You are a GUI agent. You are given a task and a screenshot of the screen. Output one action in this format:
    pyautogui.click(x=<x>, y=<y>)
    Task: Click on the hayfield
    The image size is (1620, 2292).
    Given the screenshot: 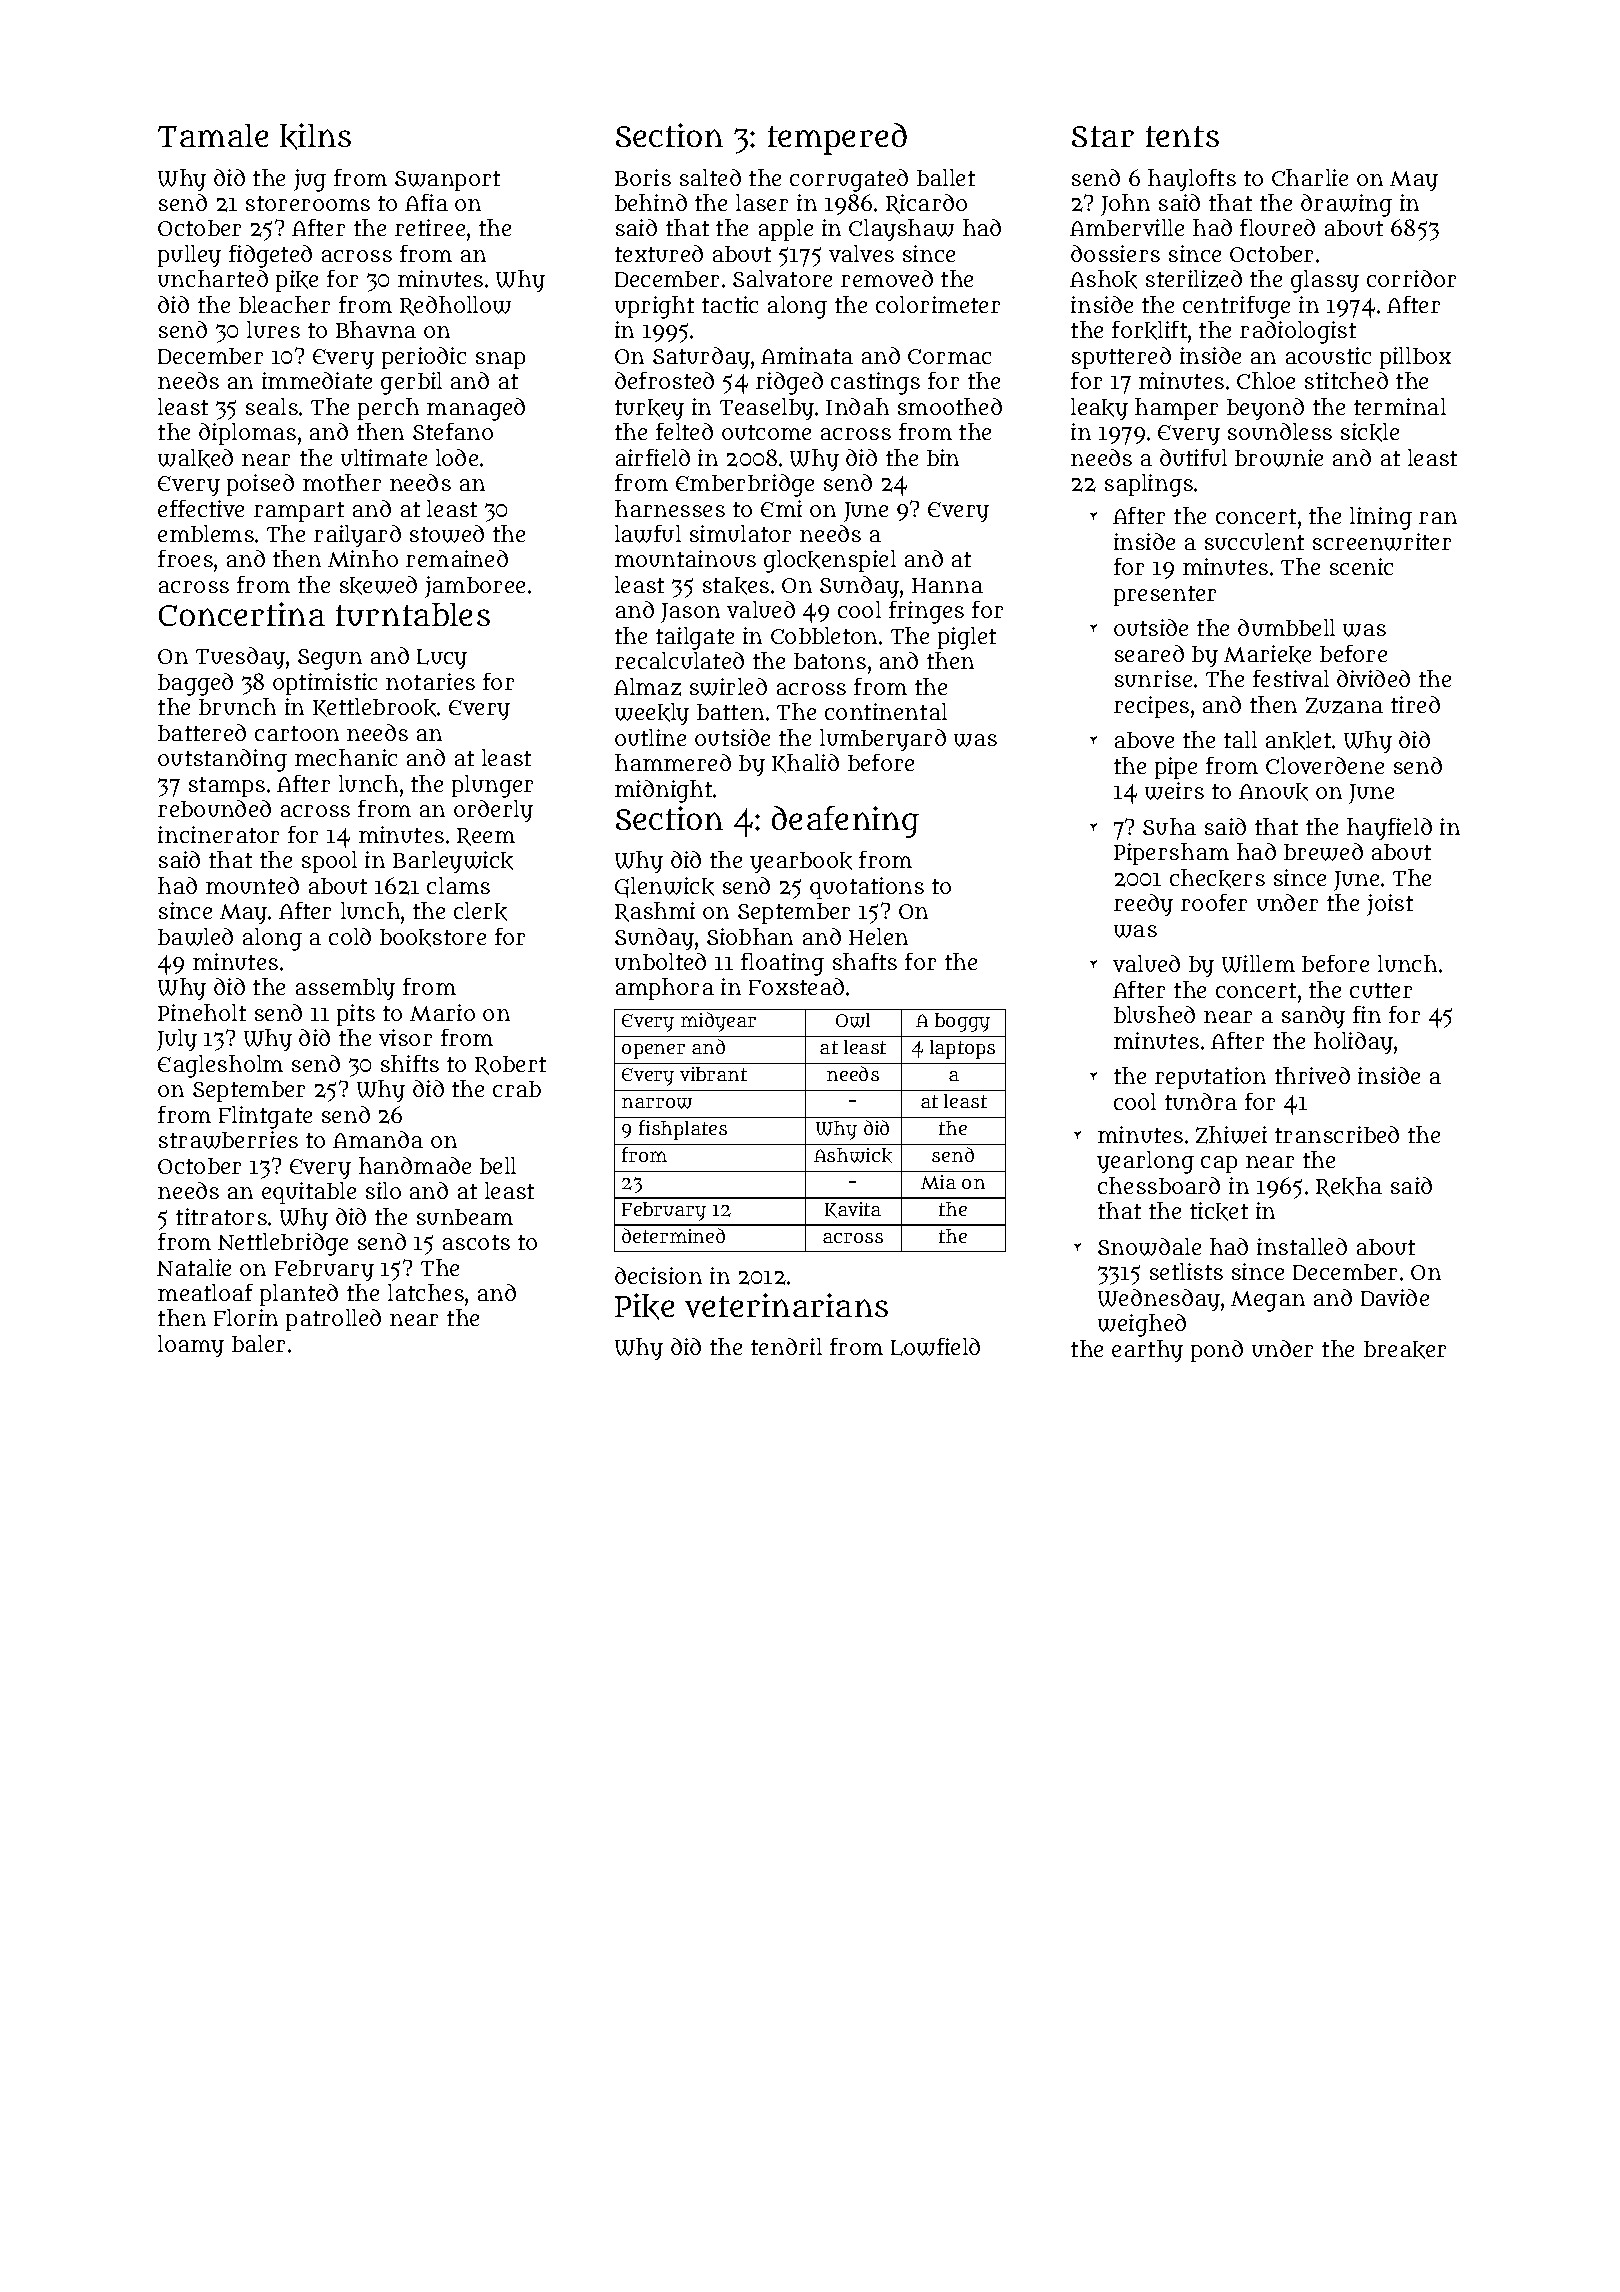 What is the action you would take?
    pyautogui.click(x=1389, y=829)
